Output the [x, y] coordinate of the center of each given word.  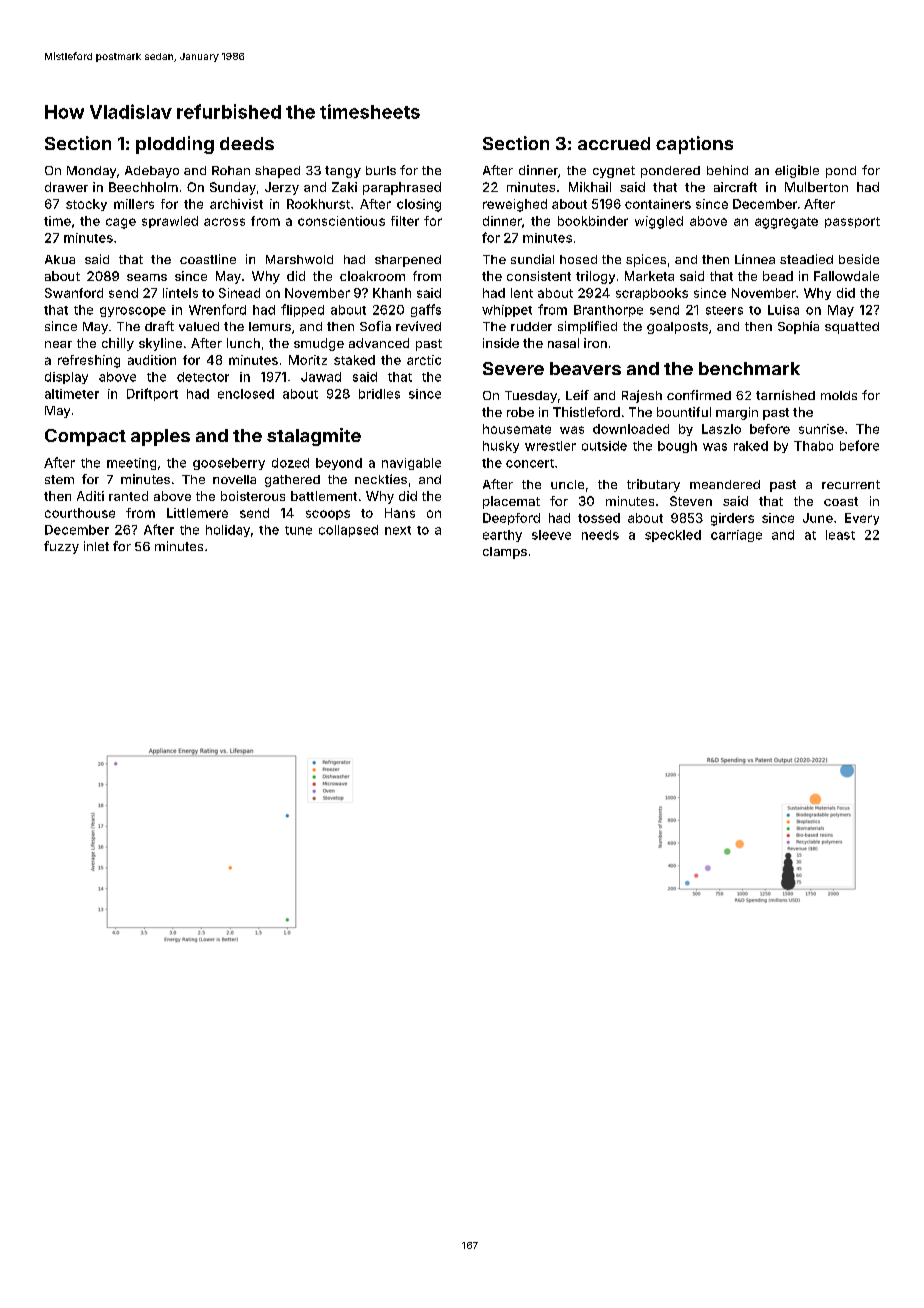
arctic [424, 360]
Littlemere [197, 513]
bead [778, 276]
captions [694, 145]
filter [405, 221]
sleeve [551, 535]
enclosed [246, 394]
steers [724, 310]
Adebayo [152, 172]
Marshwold [299, 259]
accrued [614, 143]
